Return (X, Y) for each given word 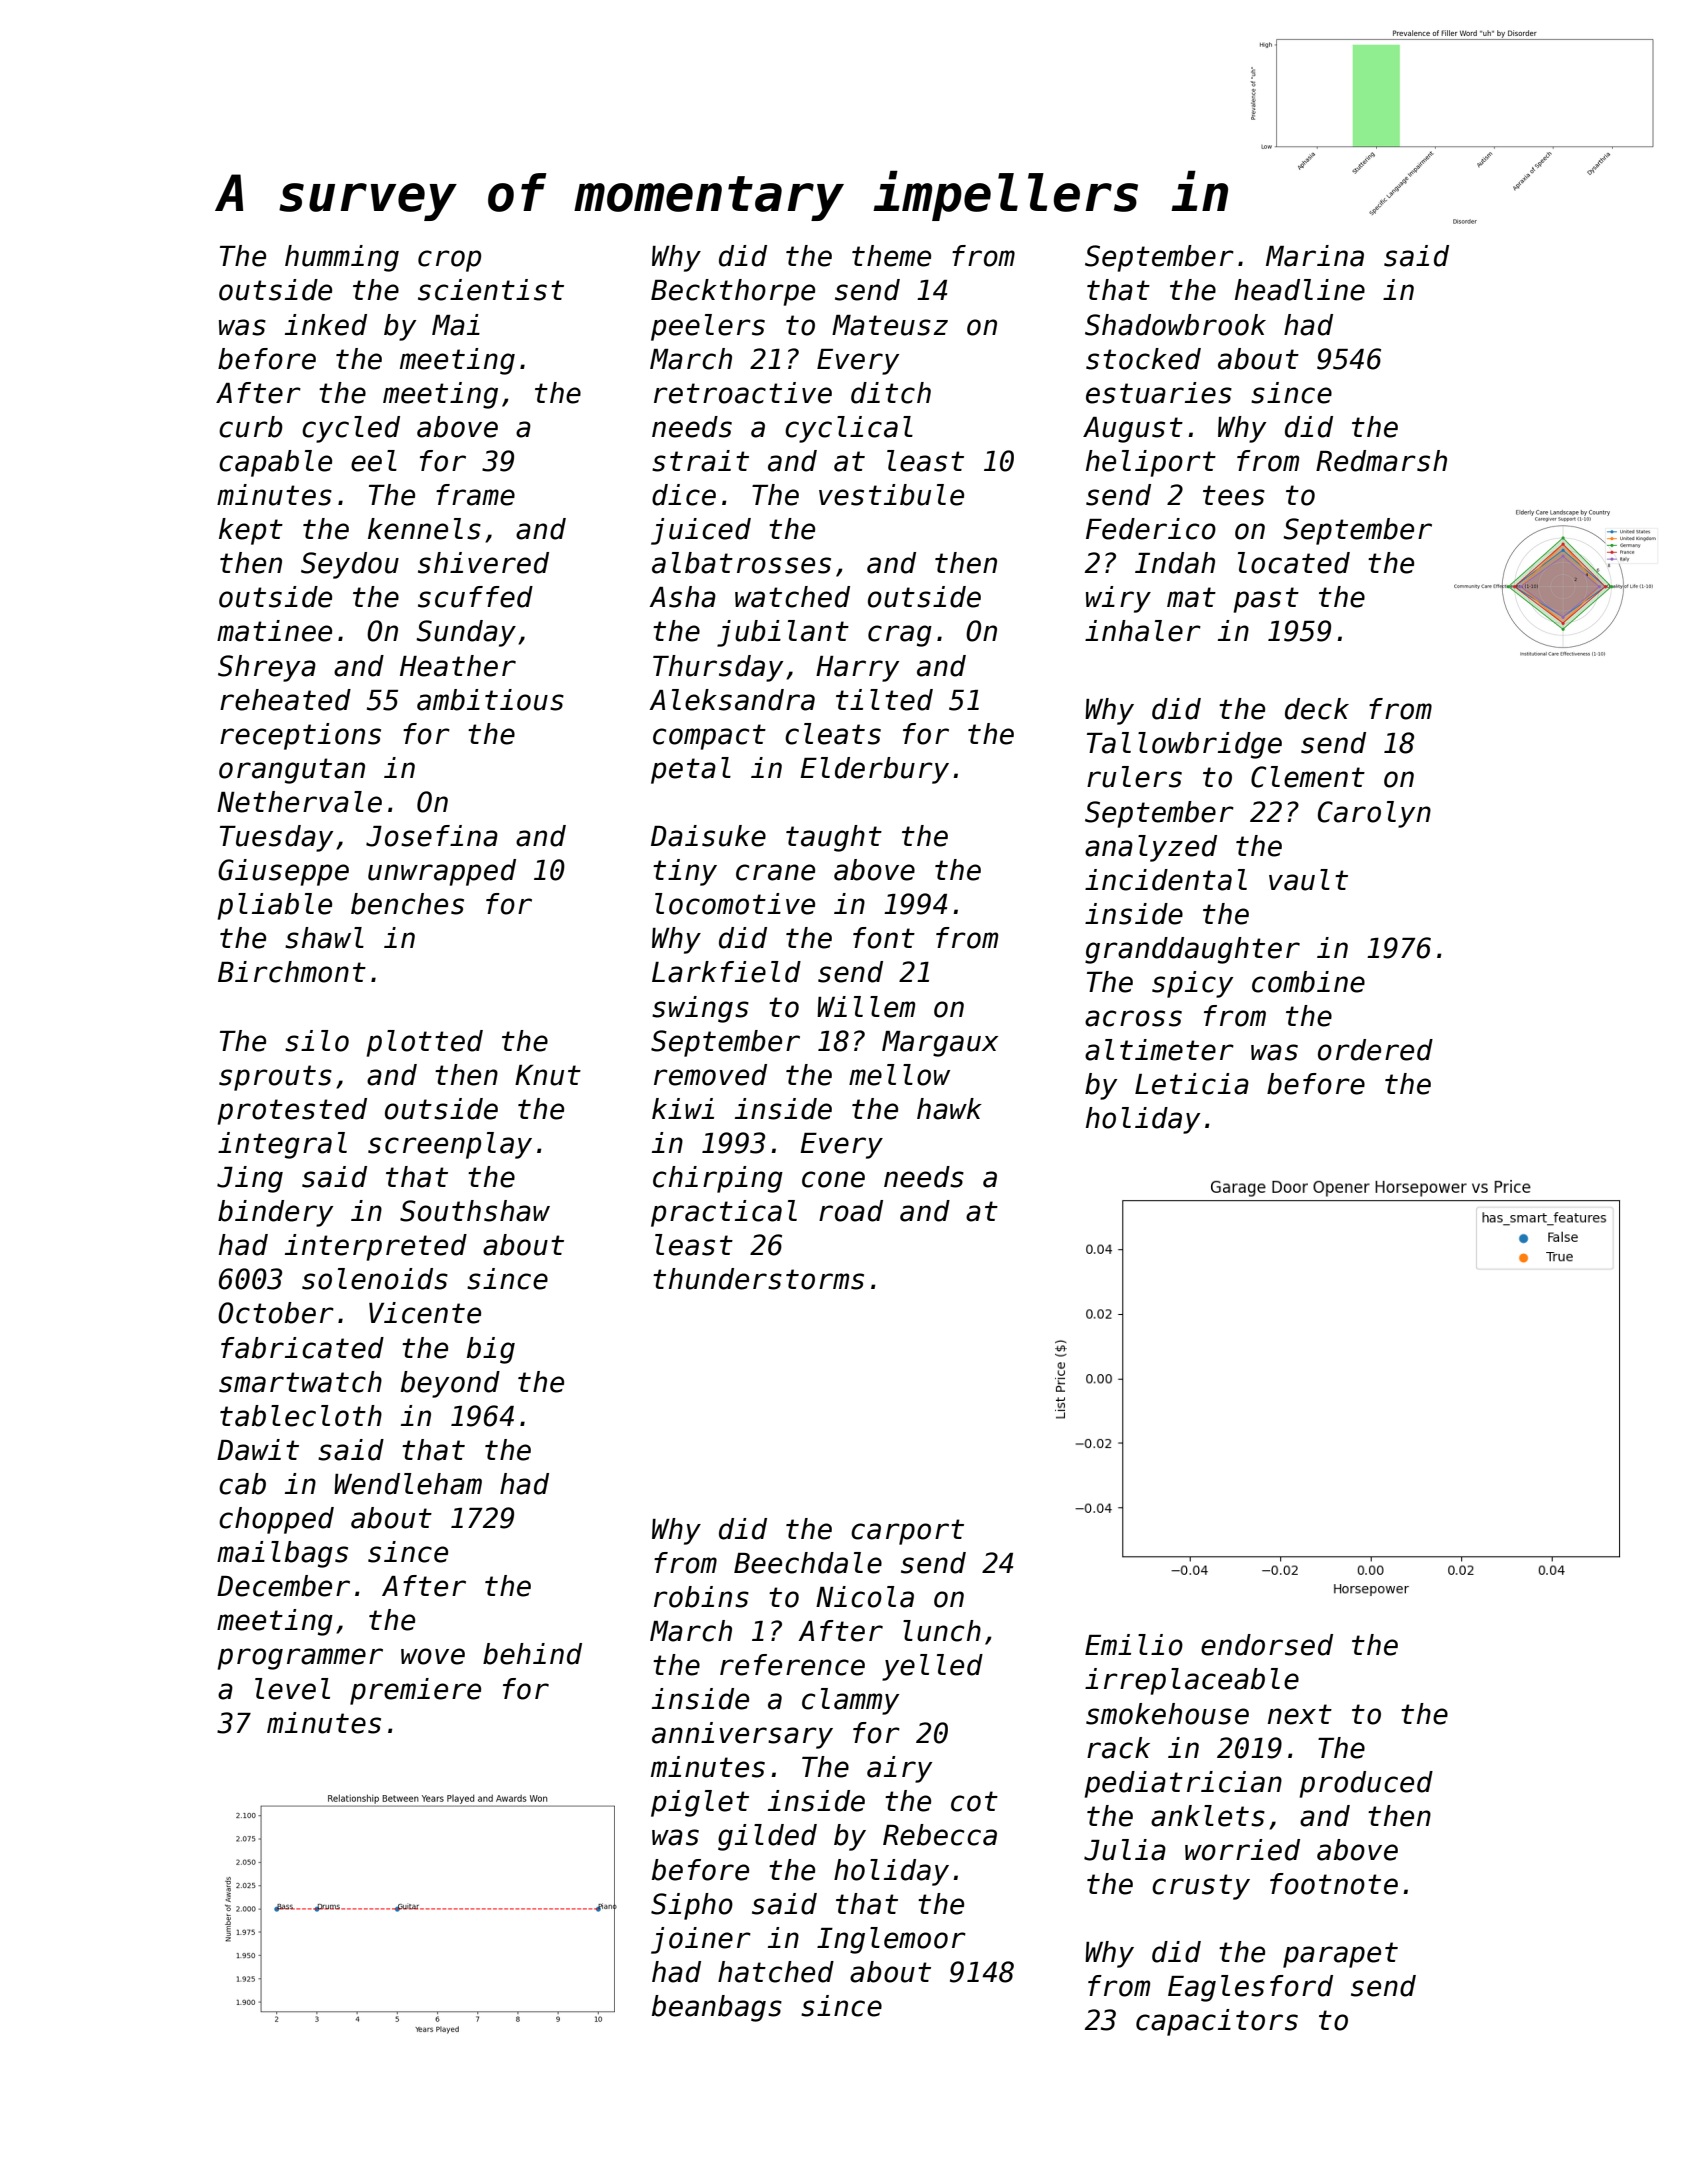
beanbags (717, 2008)
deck (1317, 709)
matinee (274, 631)
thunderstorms (758, 1279)
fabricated (302, 1348)
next (1300, 1714)
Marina (1315, 256)
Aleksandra (732, 700)
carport (907, 1532)
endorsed (1267, 1645)
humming (342, 258)
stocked (1143, 359)
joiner (701, 1940)
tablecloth (301, 1416)
